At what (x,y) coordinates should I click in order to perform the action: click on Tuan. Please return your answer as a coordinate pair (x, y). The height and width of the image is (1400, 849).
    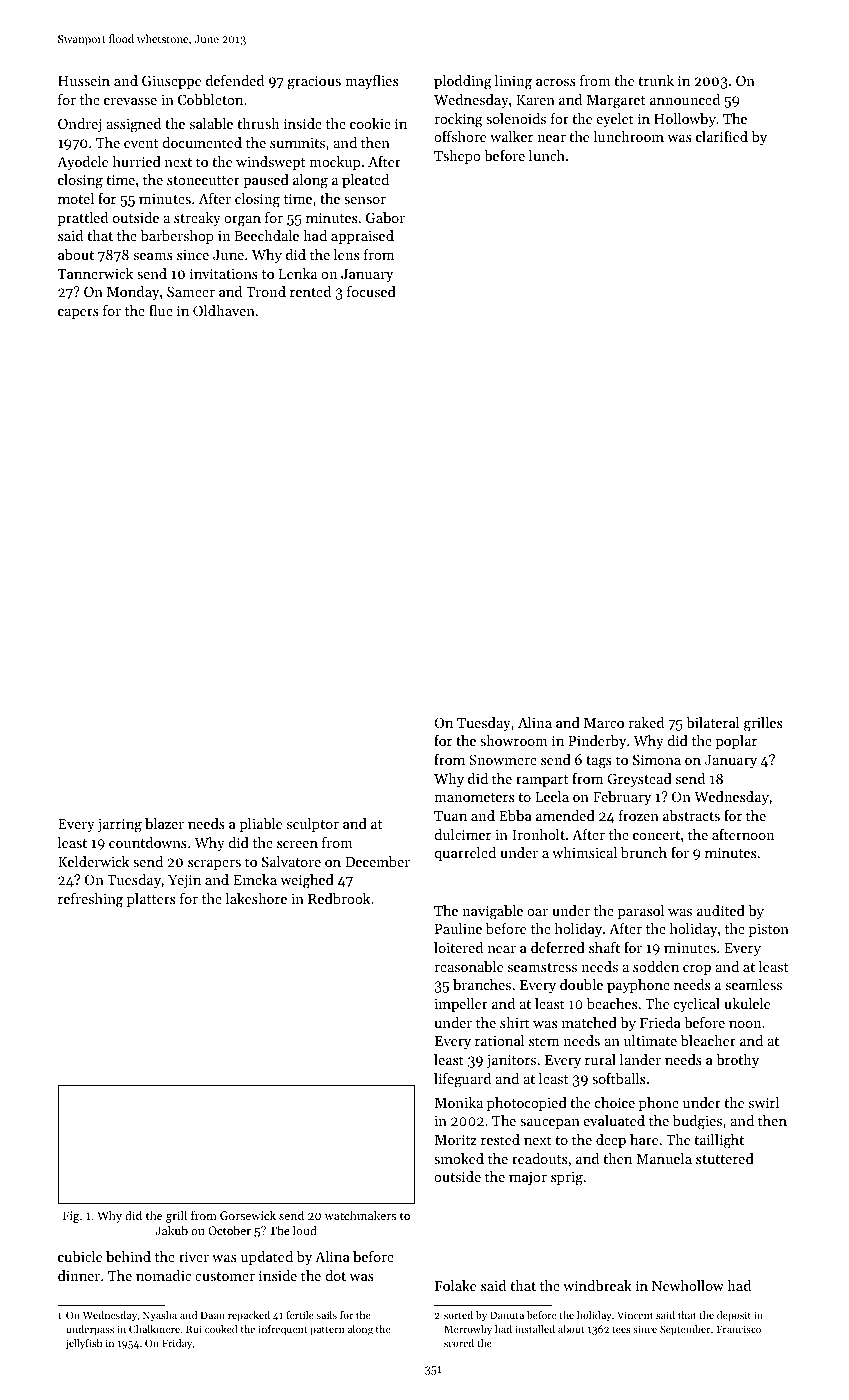
    Looking at the image, I should click on (450, 816).
